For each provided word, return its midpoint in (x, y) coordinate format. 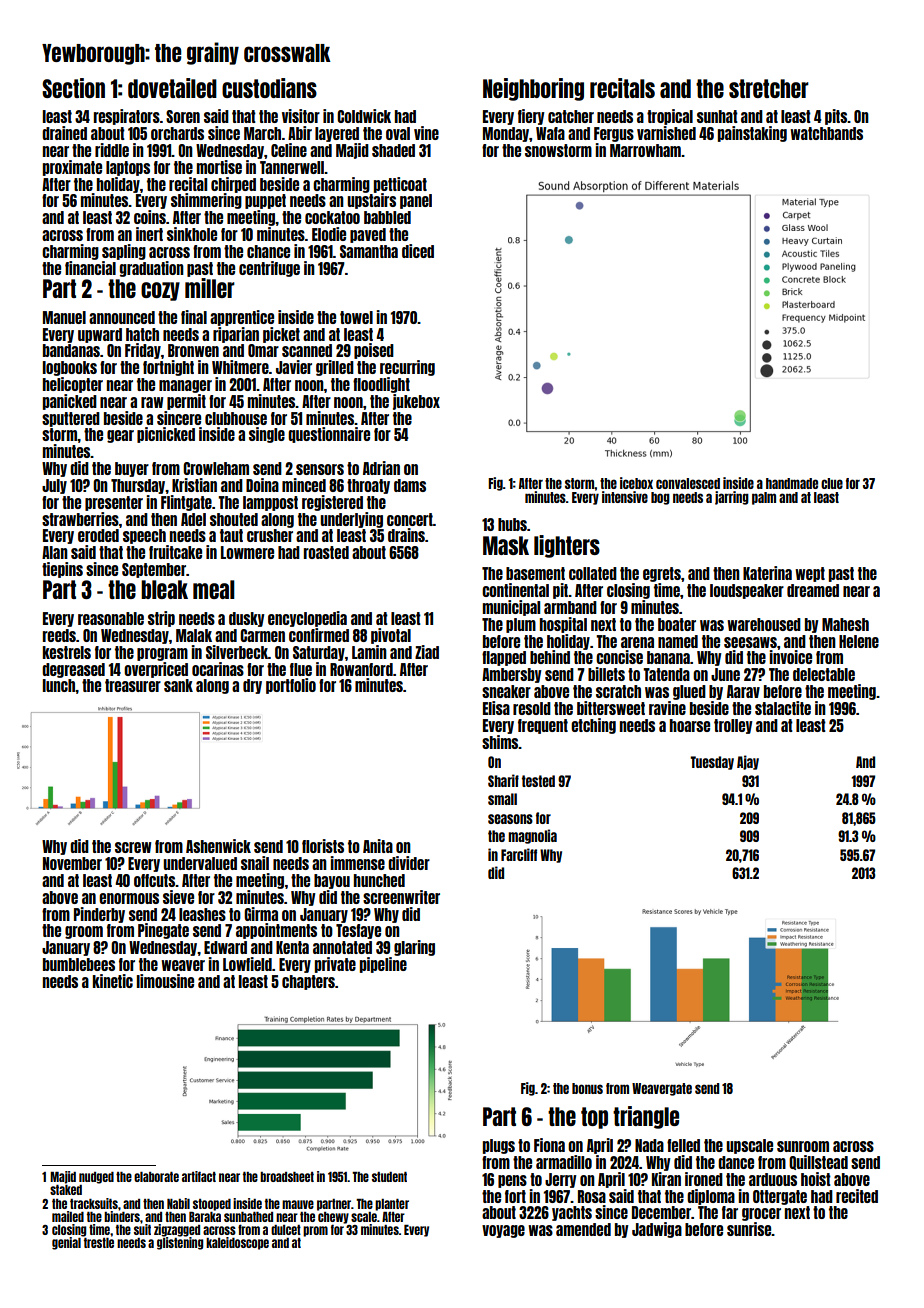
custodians (269, 88)
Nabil (178, 1203)
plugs (499, 1146)
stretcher (769, 88)
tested (538, 781)
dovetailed (172, 88)
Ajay (748, 762)
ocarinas (218, 669)
